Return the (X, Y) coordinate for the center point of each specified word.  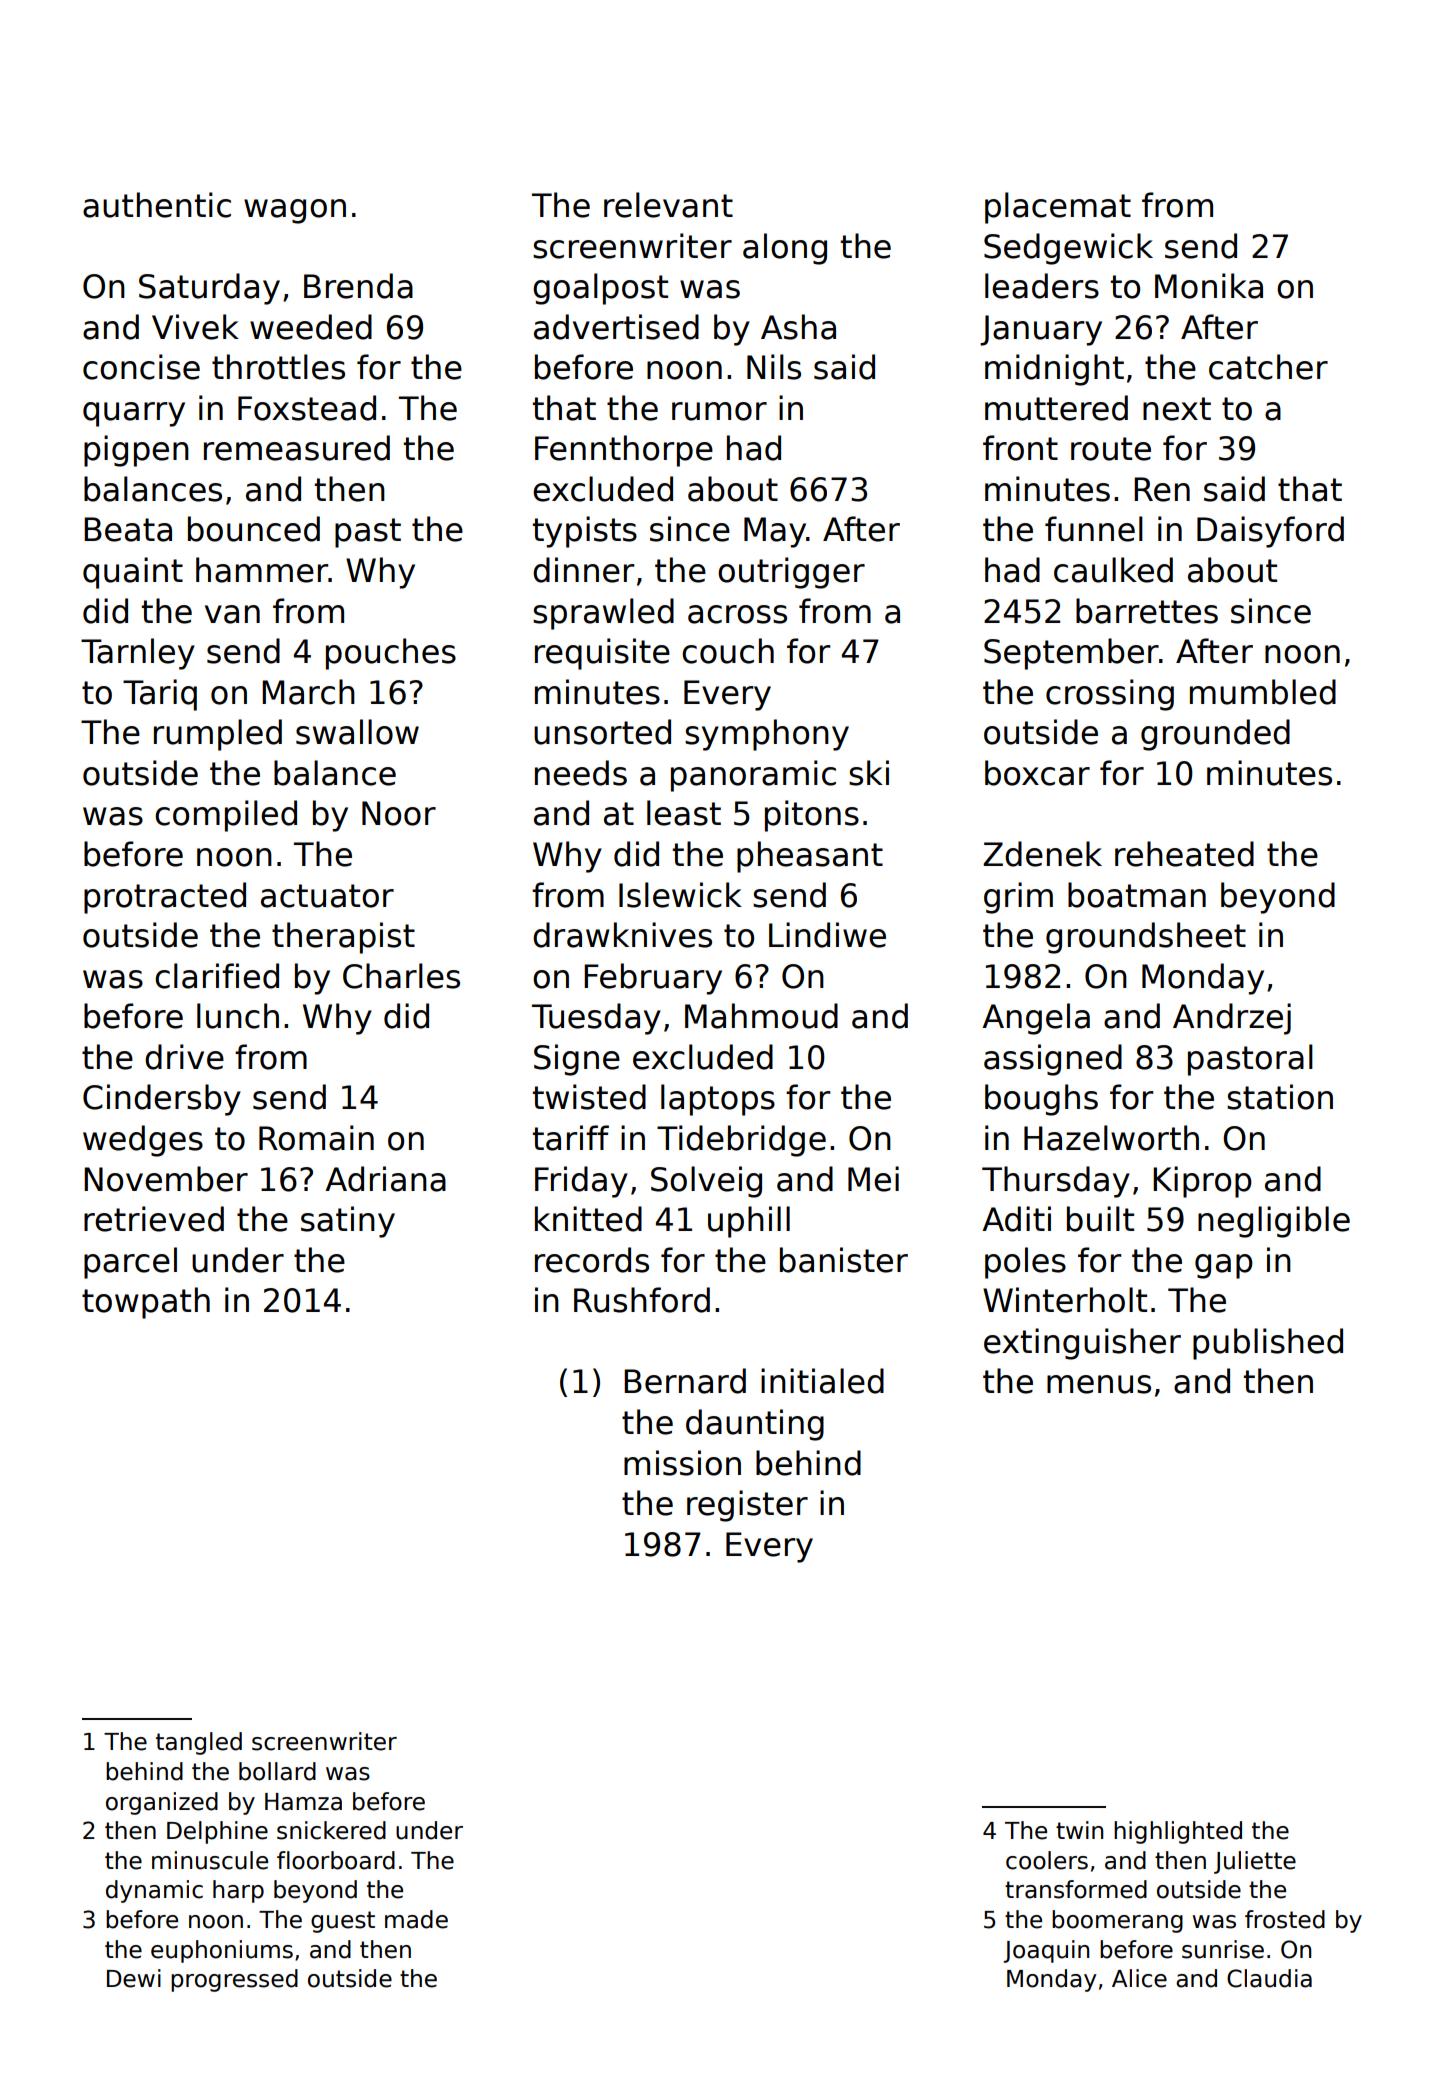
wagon (295, 211)
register (747, 1506)
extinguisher (1082, 1344)
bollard (277, 1771)
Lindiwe (827, 935)
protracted (165, 898)
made (416, 1919)
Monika (1209, 286)
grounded (1215, 735)
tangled (199, 1743)
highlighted (1178, 1832)
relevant (668, 205)
